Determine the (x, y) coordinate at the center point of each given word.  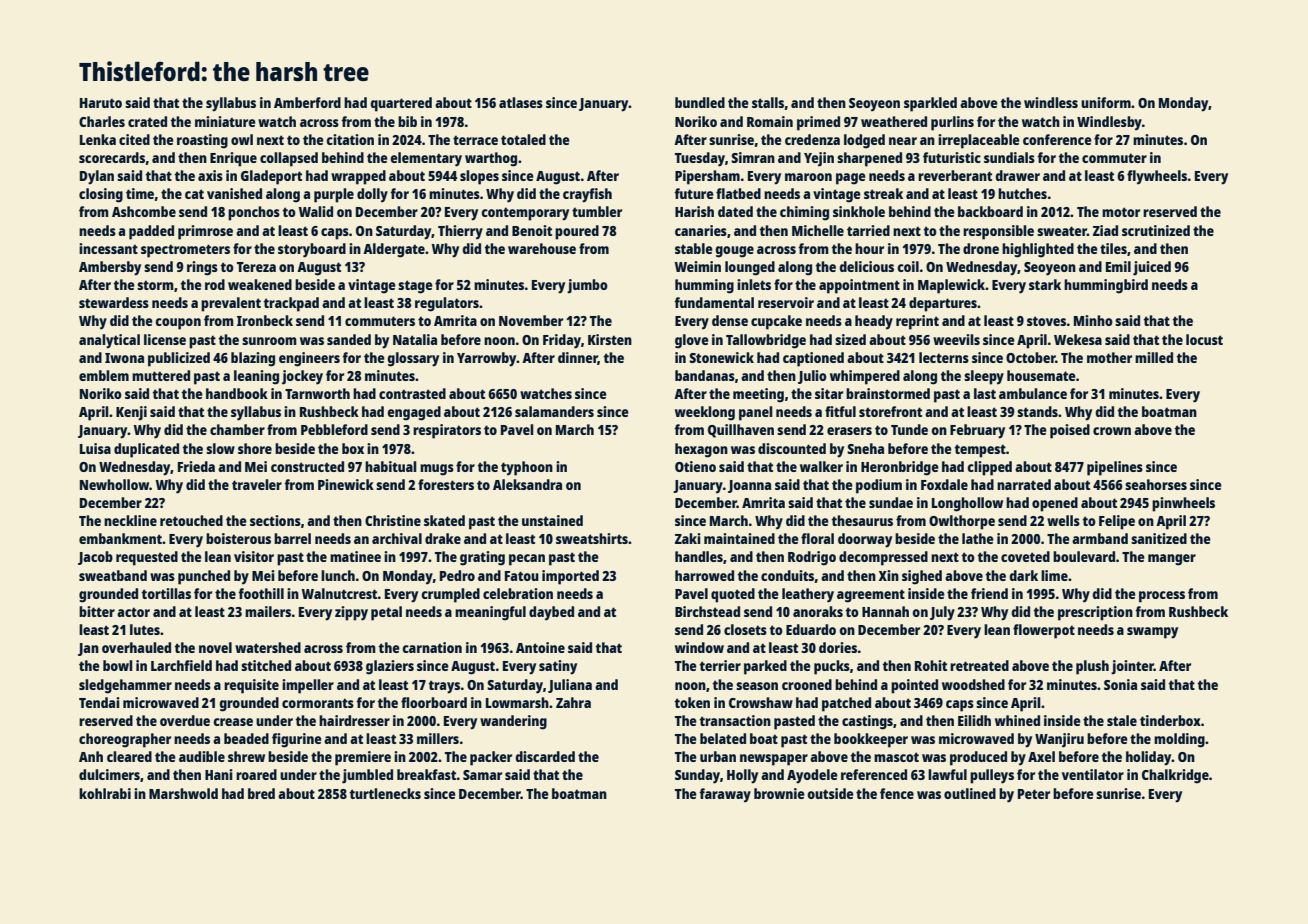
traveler (257, 484)
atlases (521, 102)
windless (1051, 102)
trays (444, 687)
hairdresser (354, 720)
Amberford (307, 102)
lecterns (944, 357)
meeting (758, 395)
